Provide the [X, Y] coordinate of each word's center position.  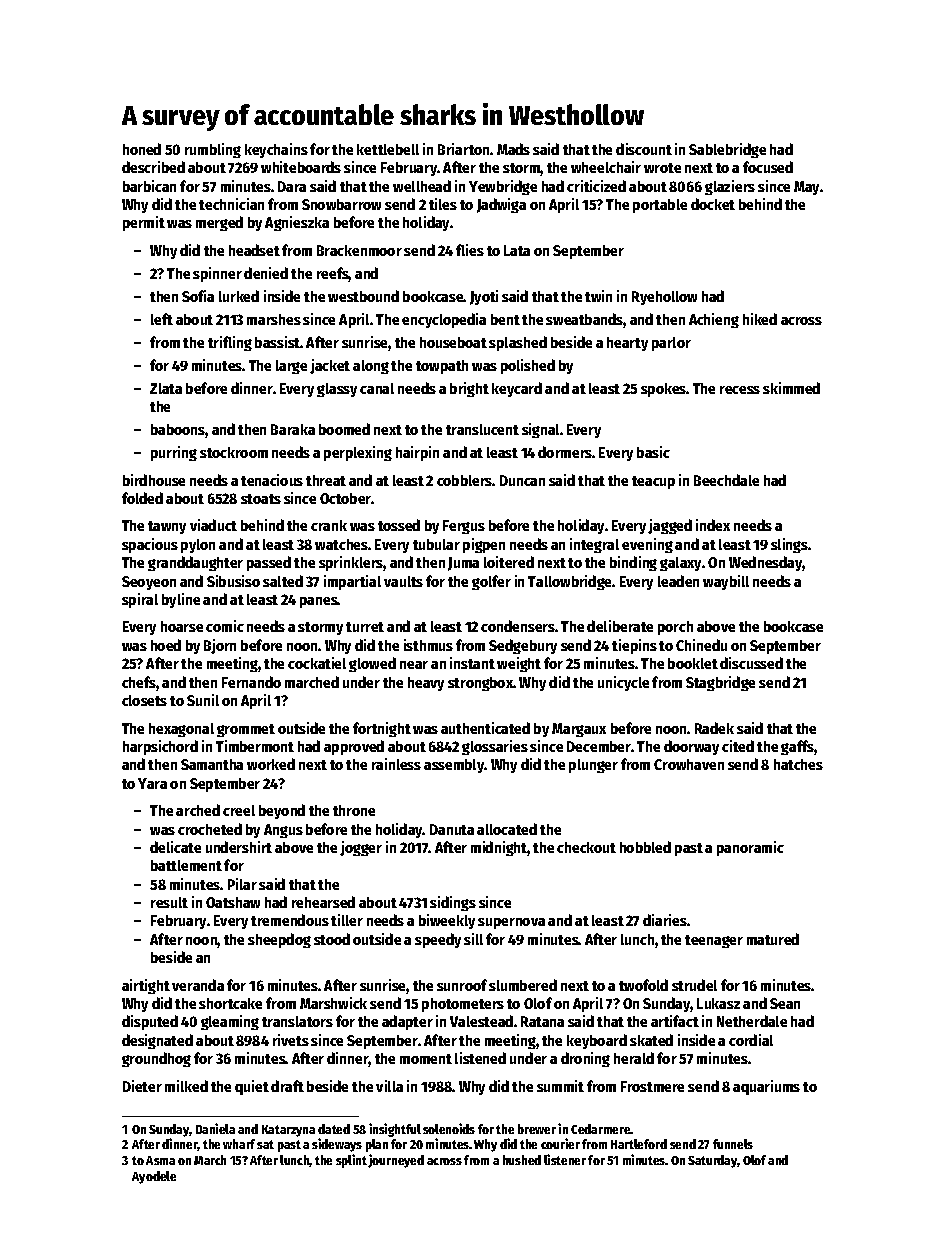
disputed [150, 1022]
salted [283, 581]
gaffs [797, 747]
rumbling [213, 150]
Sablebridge [727, 150]
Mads [513, 149]
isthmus [428, 645]
